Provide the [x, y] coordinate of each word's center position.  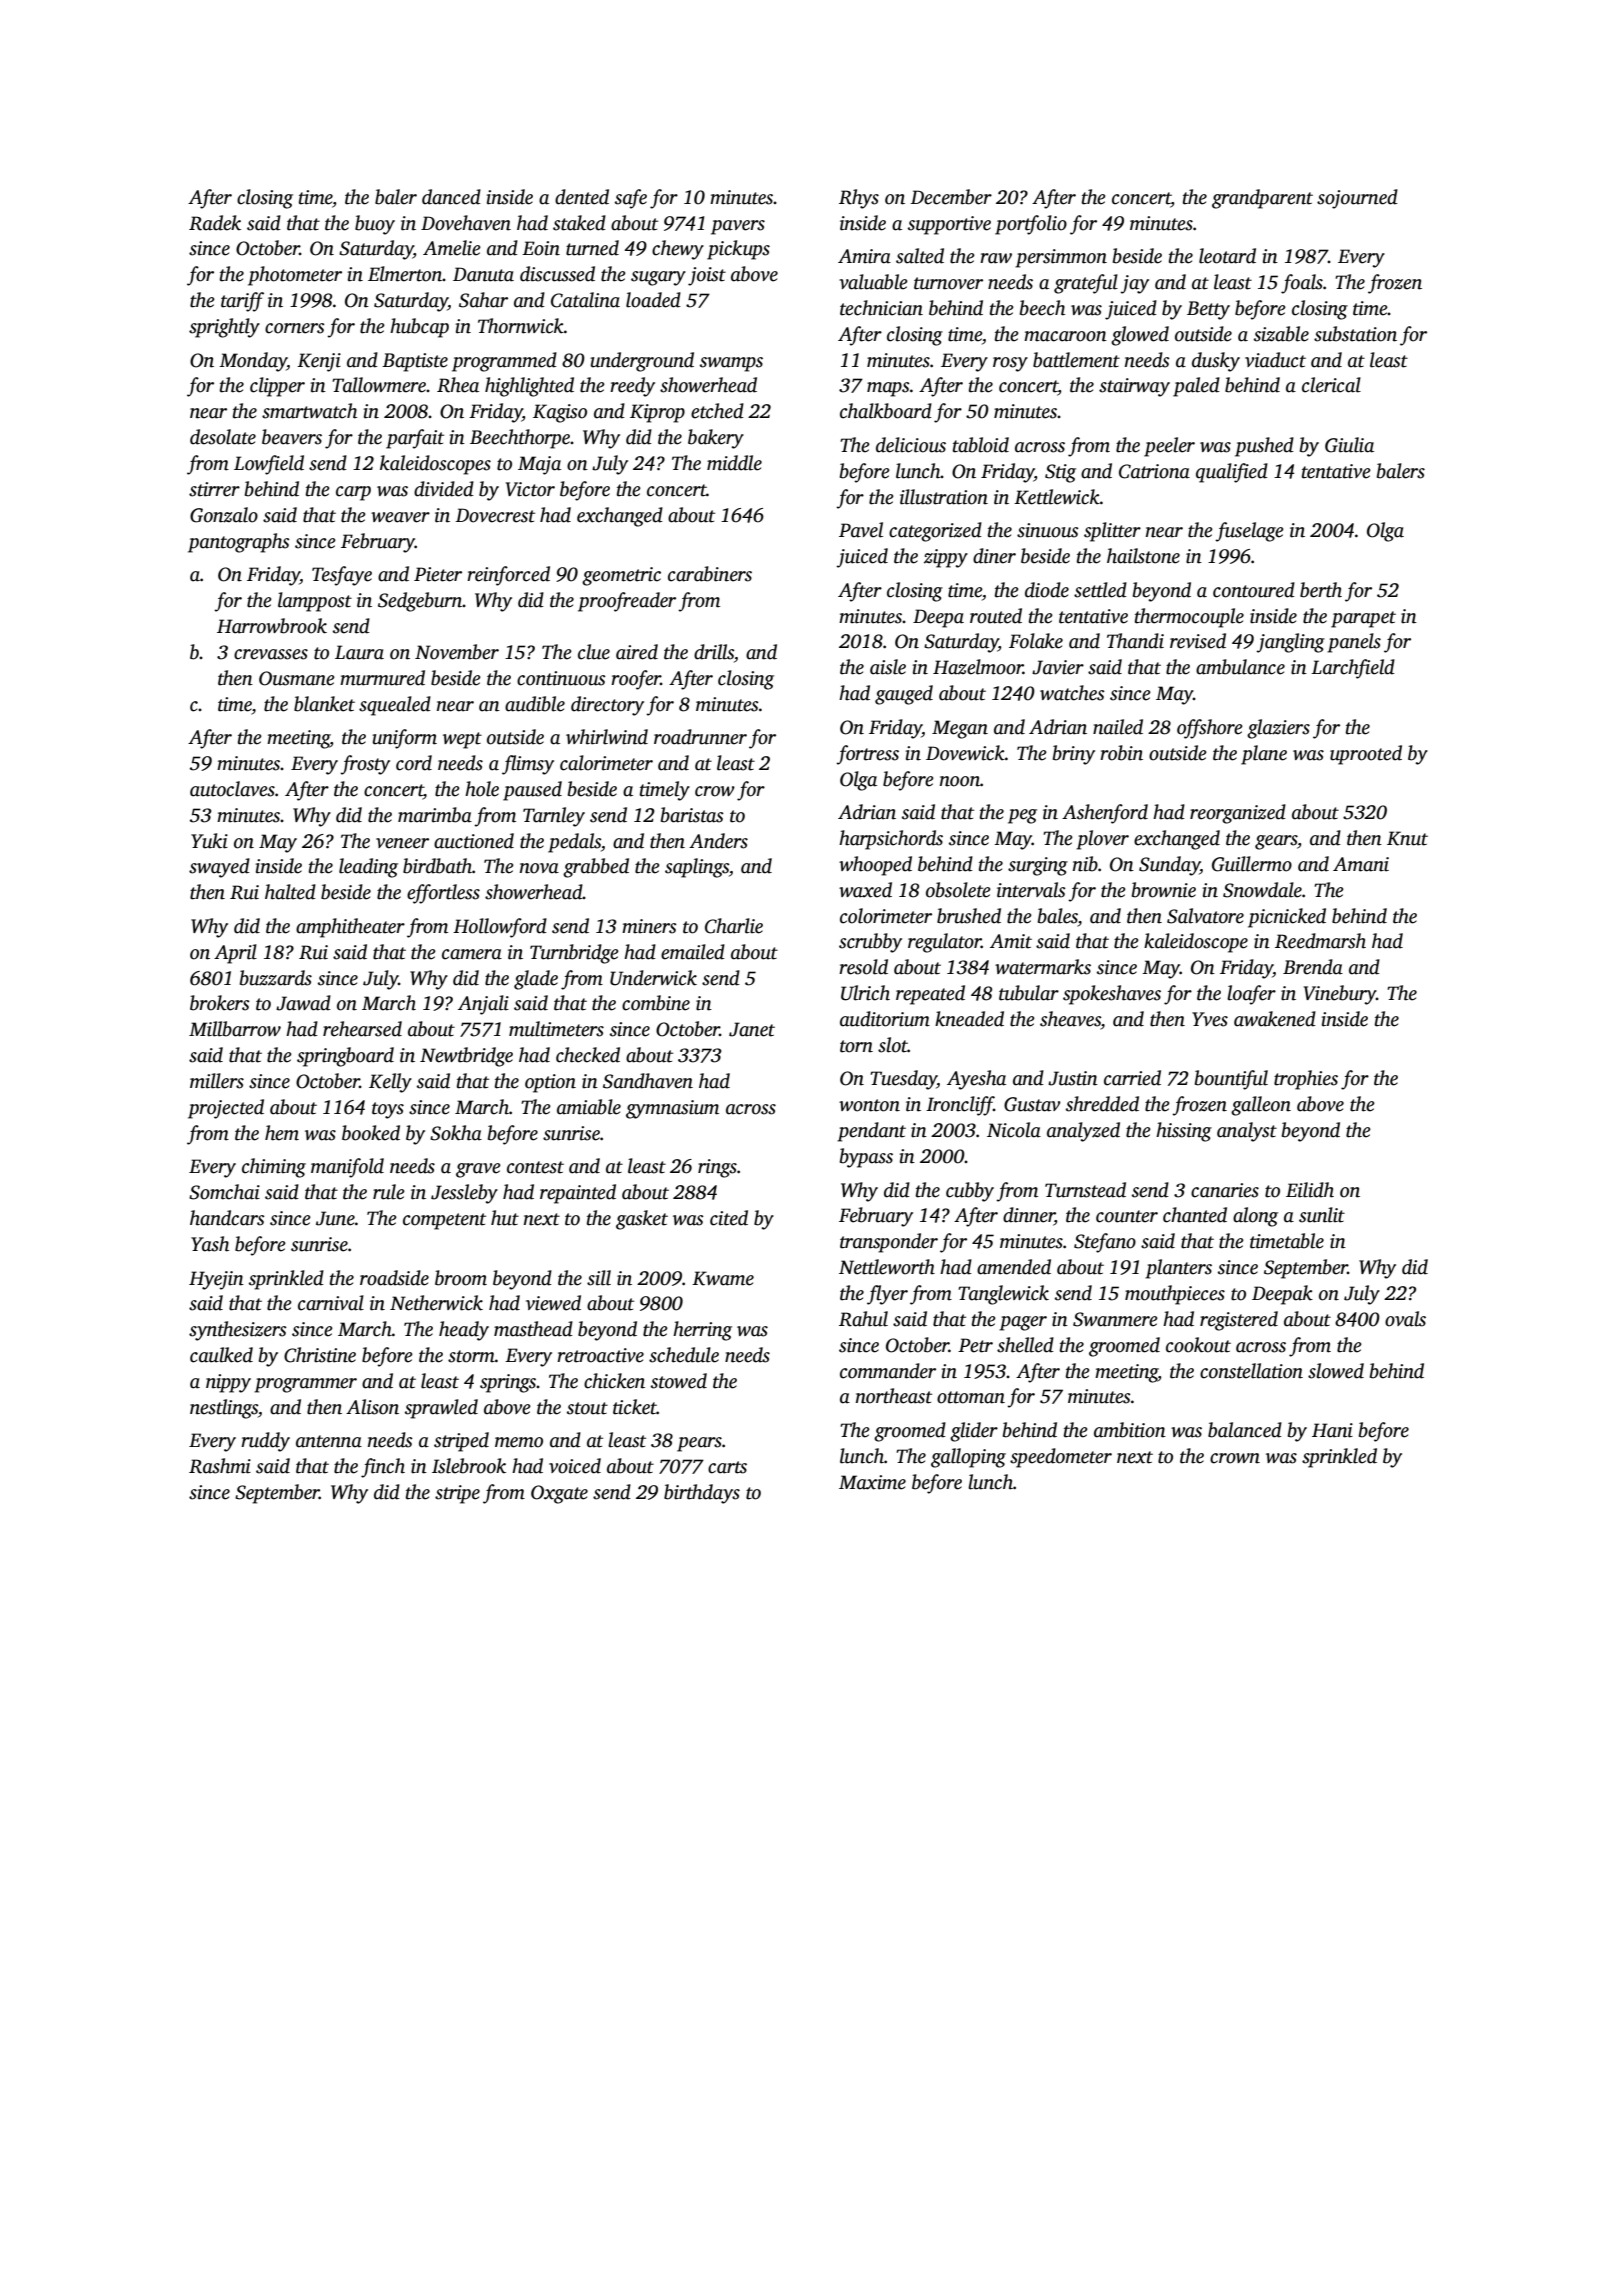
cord [414, 763]
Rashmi [220, 1466]
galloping [968, 1458]
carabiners [710, 574]
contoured [1254, 590]
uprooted [1366, 755]
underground [642, 362]
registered [1239, 1321]
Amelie [452, 248]
